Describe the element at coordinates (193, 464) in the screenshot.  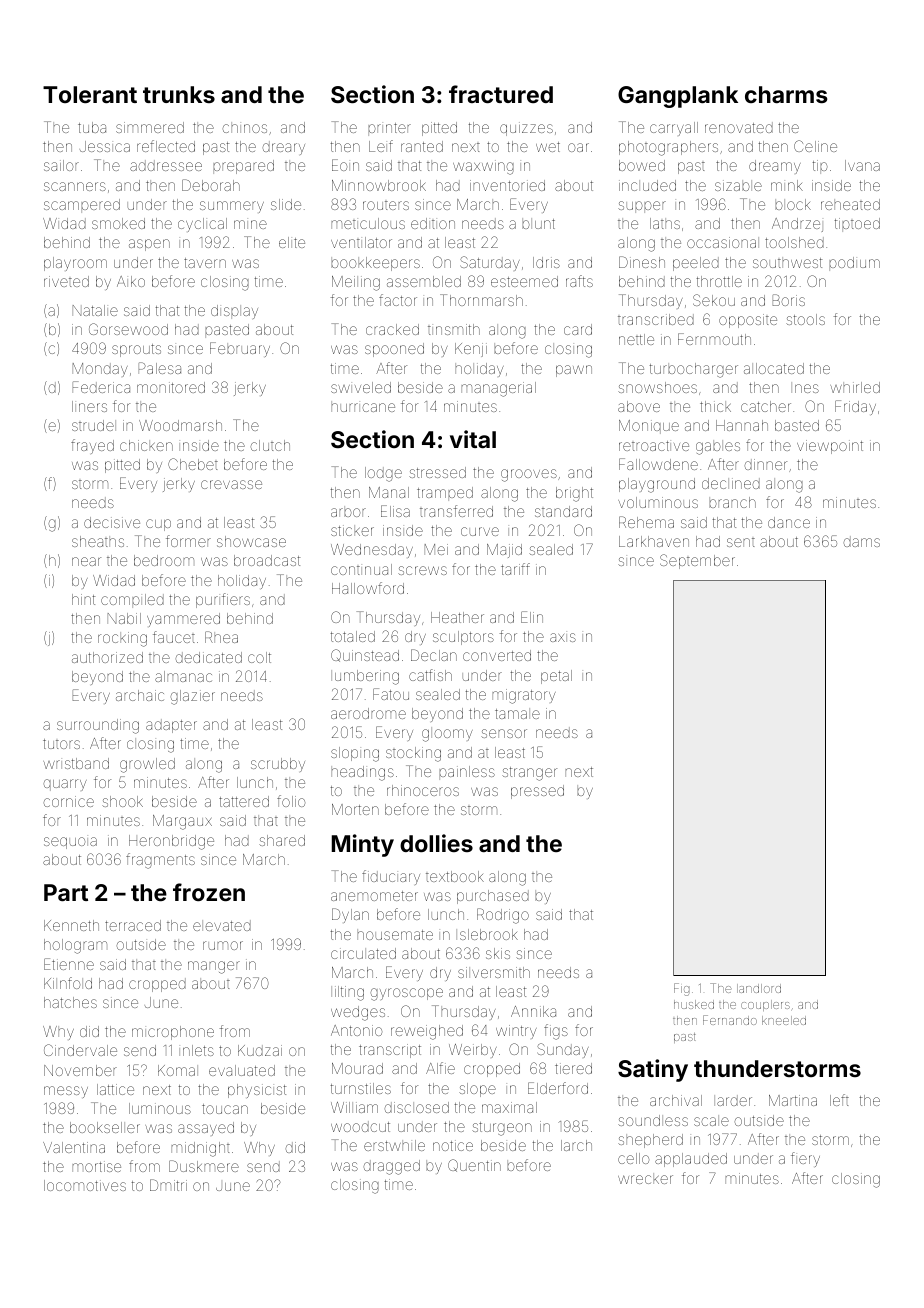
I see `Chebet` at that location.
